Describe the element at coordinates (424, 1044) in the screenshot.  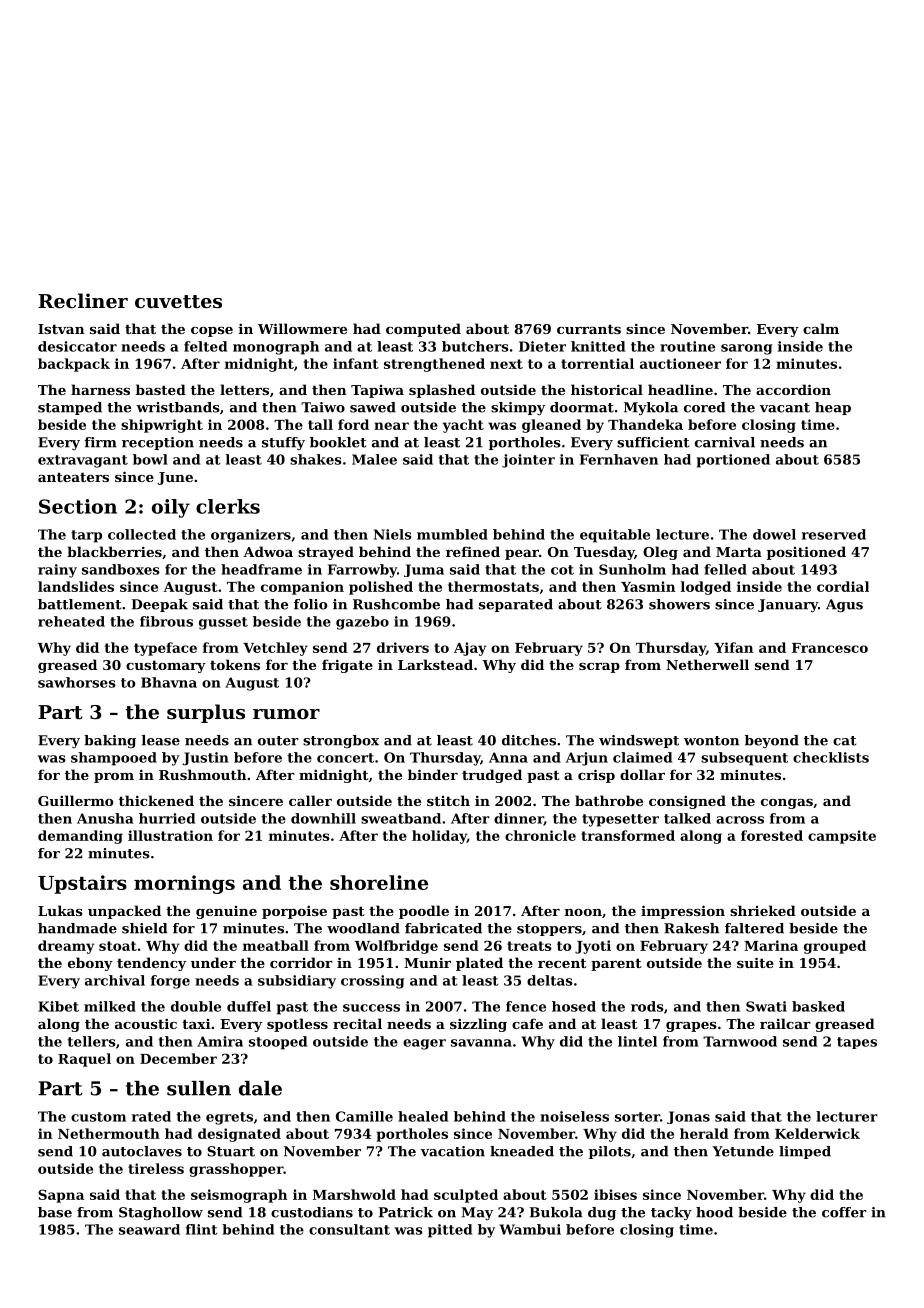
I see `eager` at that location.
